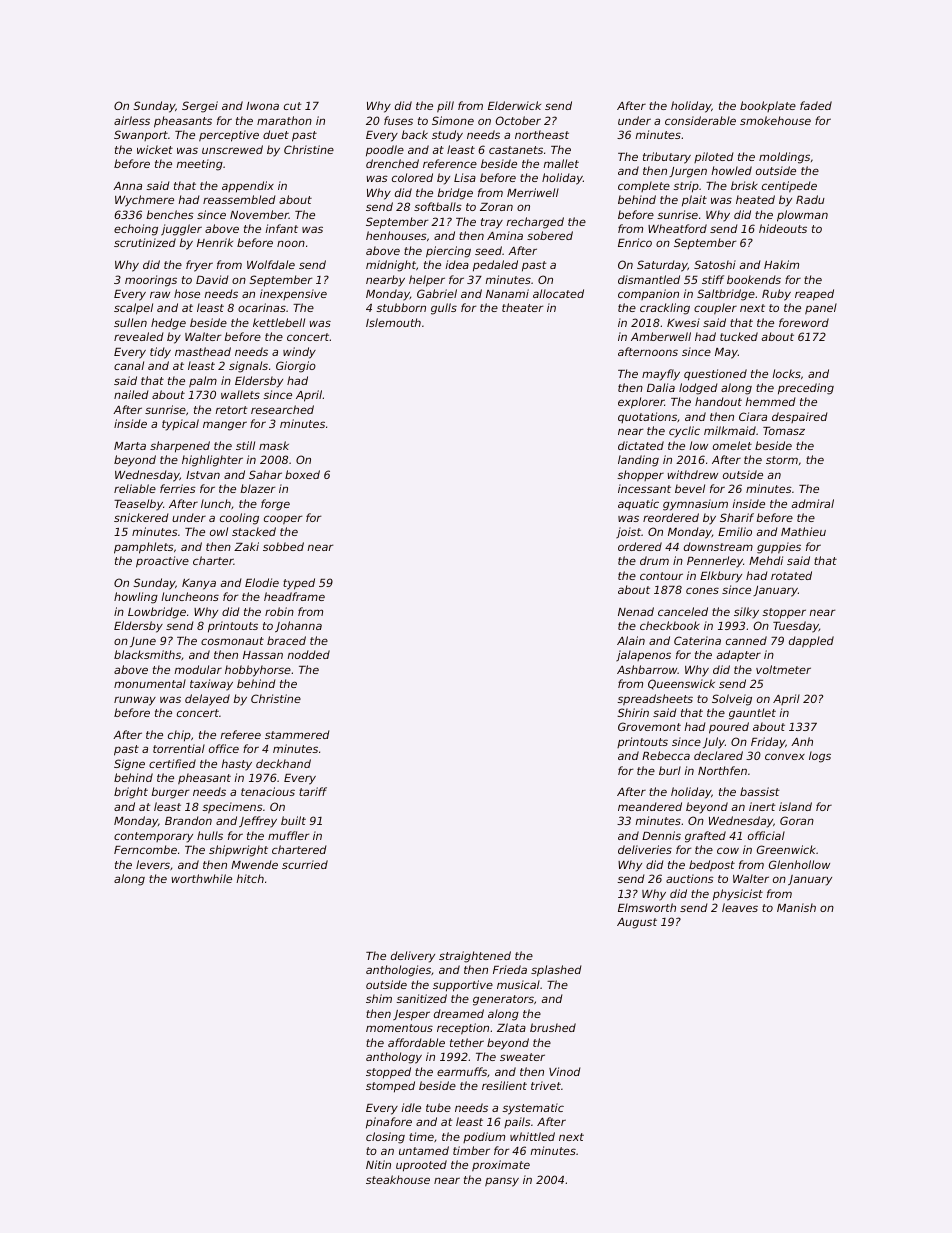 The height and width of the screenshot is (1233, 952). Describe the element at coordinates (263, 655) in the screenshot. I see `Hassan` at that location.
